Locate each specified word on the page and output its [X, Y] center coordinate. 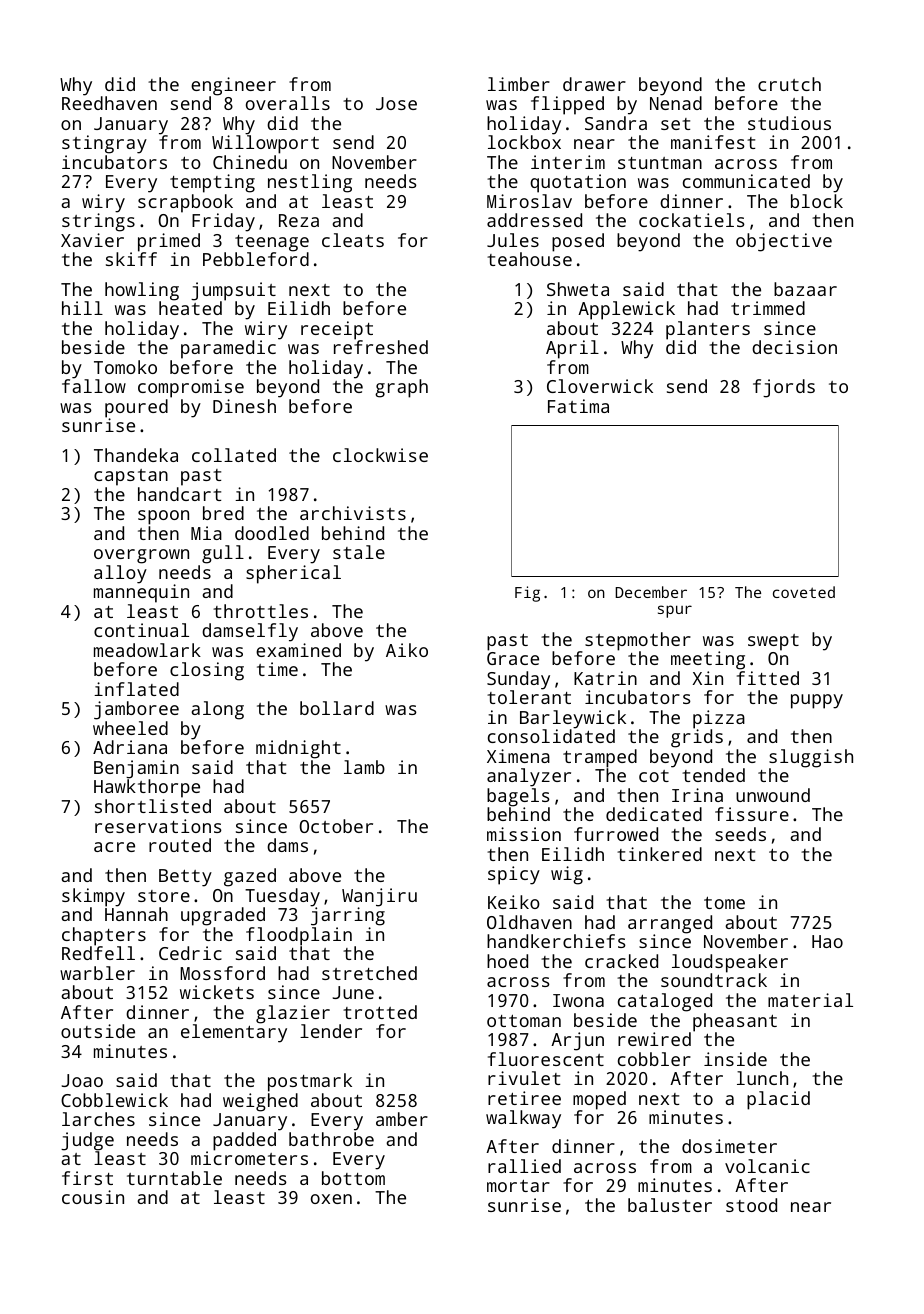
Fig [527, 594]
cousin [93, 1197]
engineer [233, 86]
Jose [396, 103]
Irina [697, 795]
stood [751, 1205]
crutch [789, 84]
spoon [163, 517]
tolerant [529, 697]
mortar [518, 1186]
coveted [804, 592]
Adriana [130, 747]
